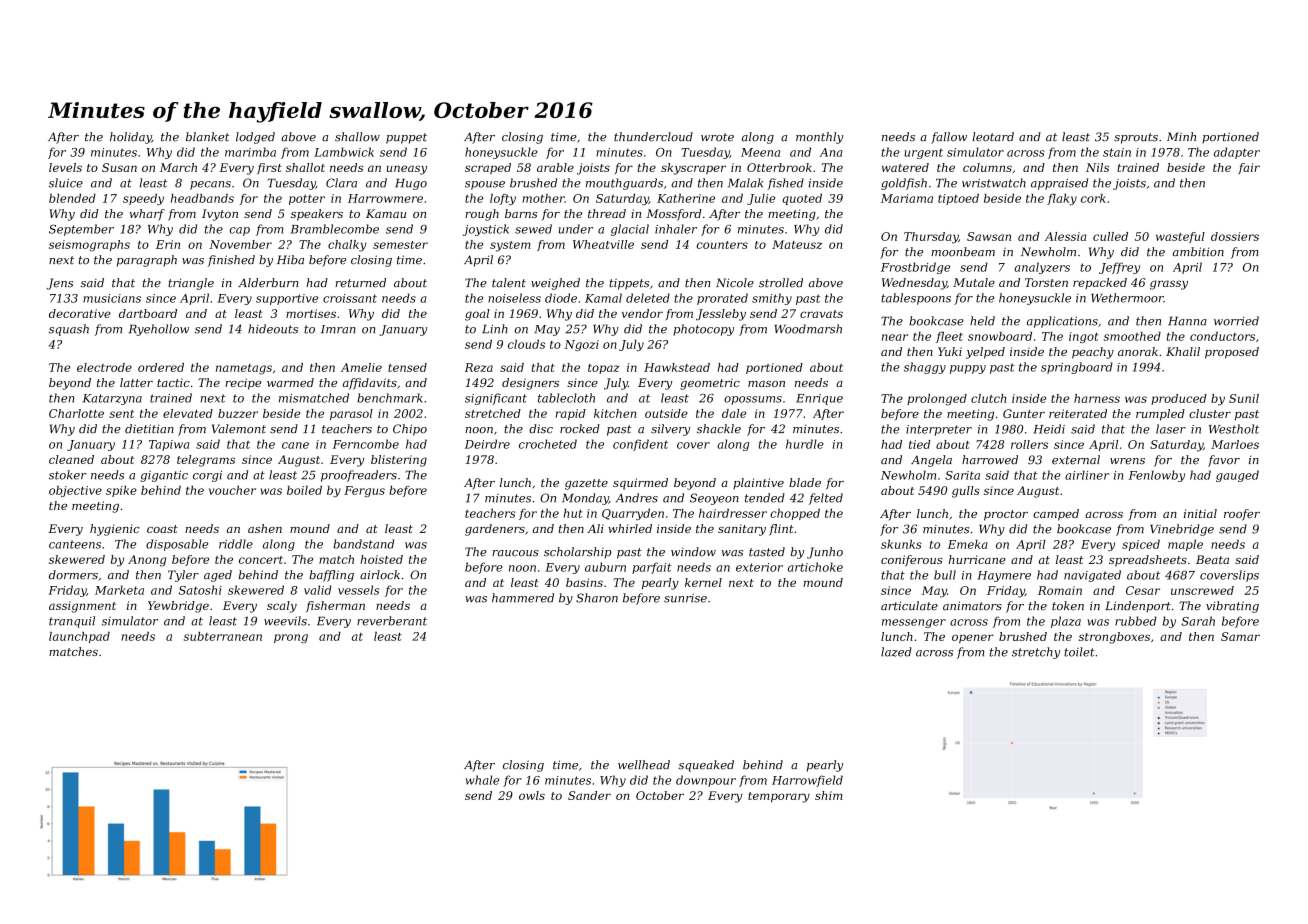  I want to click on monthly, so click(819, 138).
